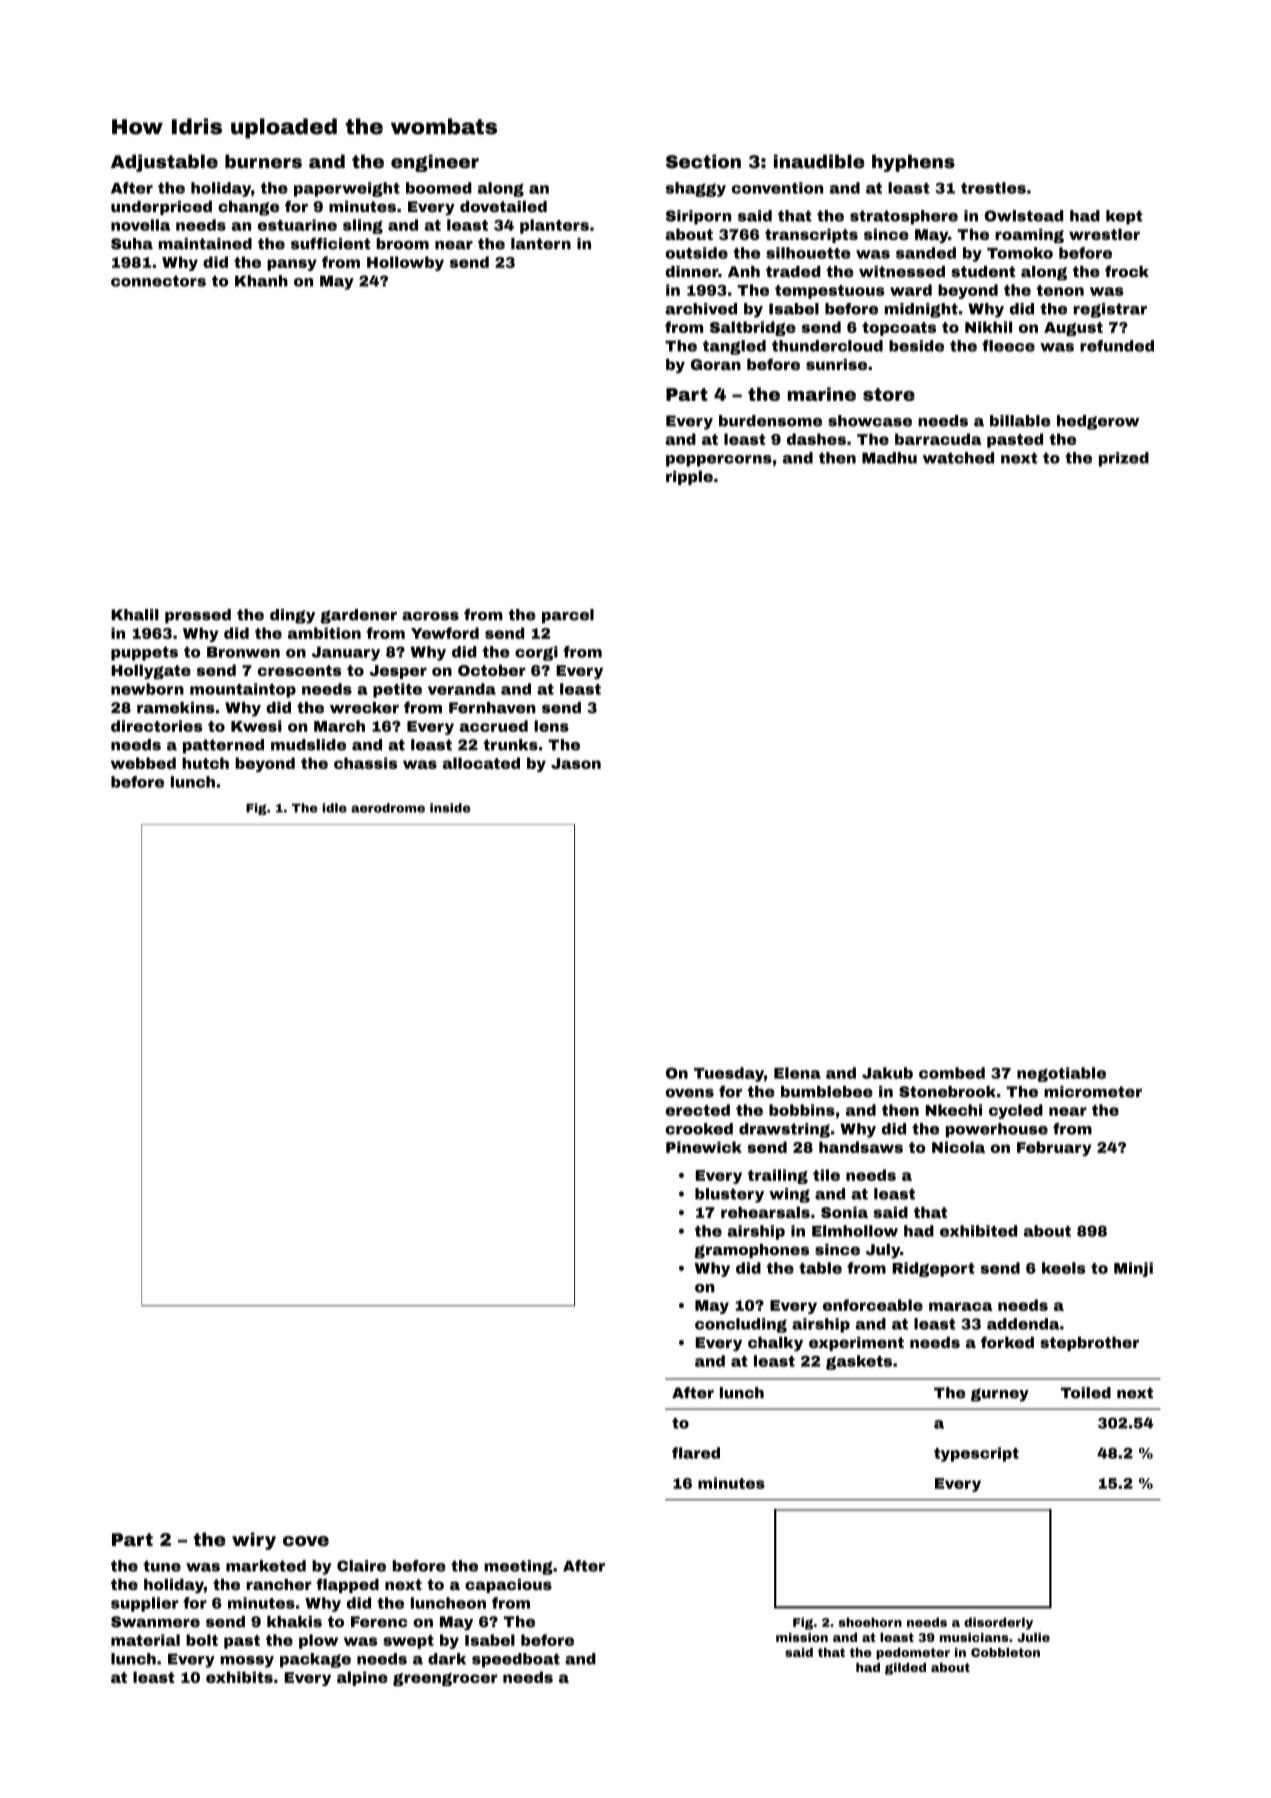  Describe the element at coordinates (330, 244) in the screenshot. I see `sufficient` at that location.
